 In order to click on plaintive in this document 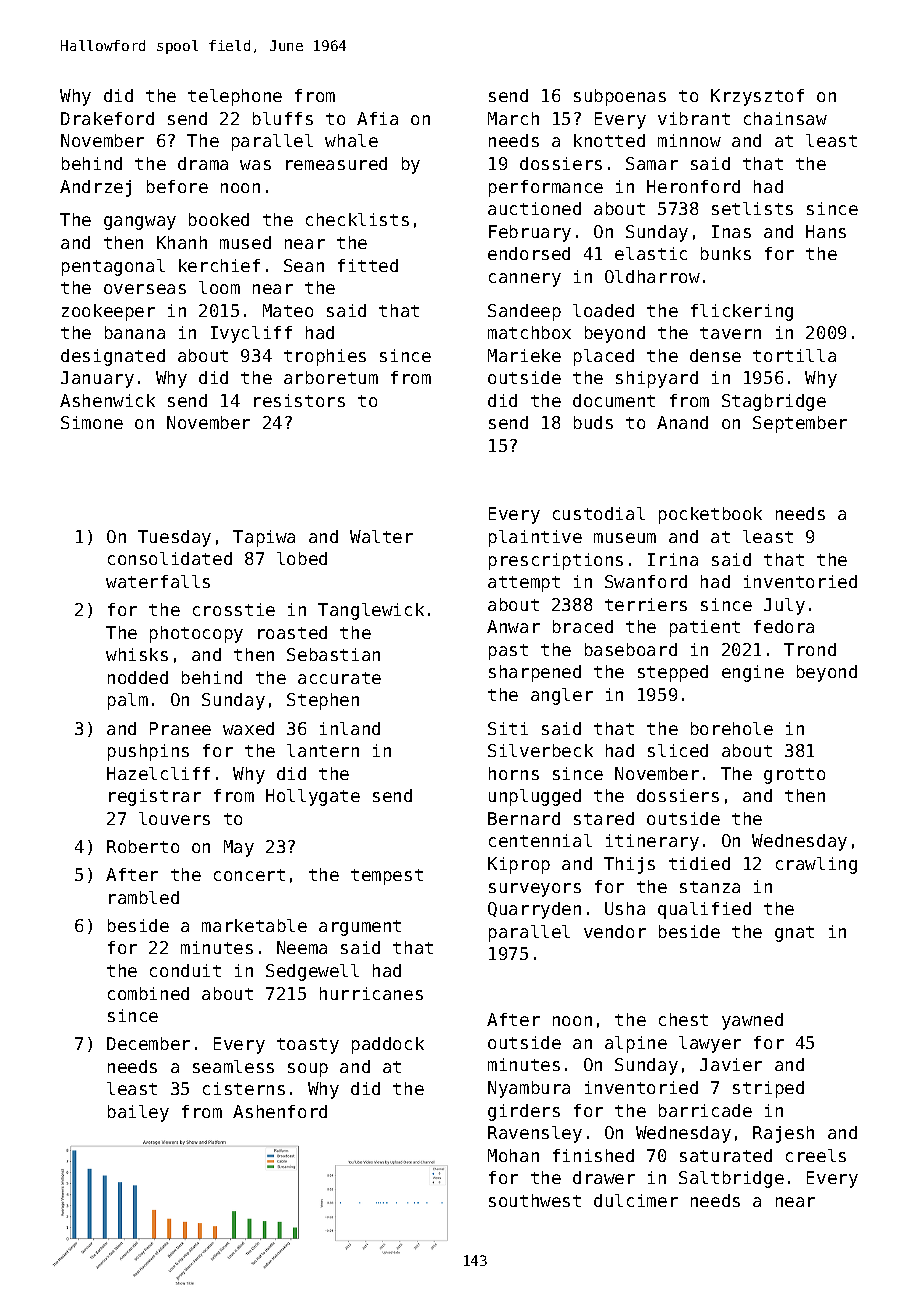, I will do `click(535, 538)`.
